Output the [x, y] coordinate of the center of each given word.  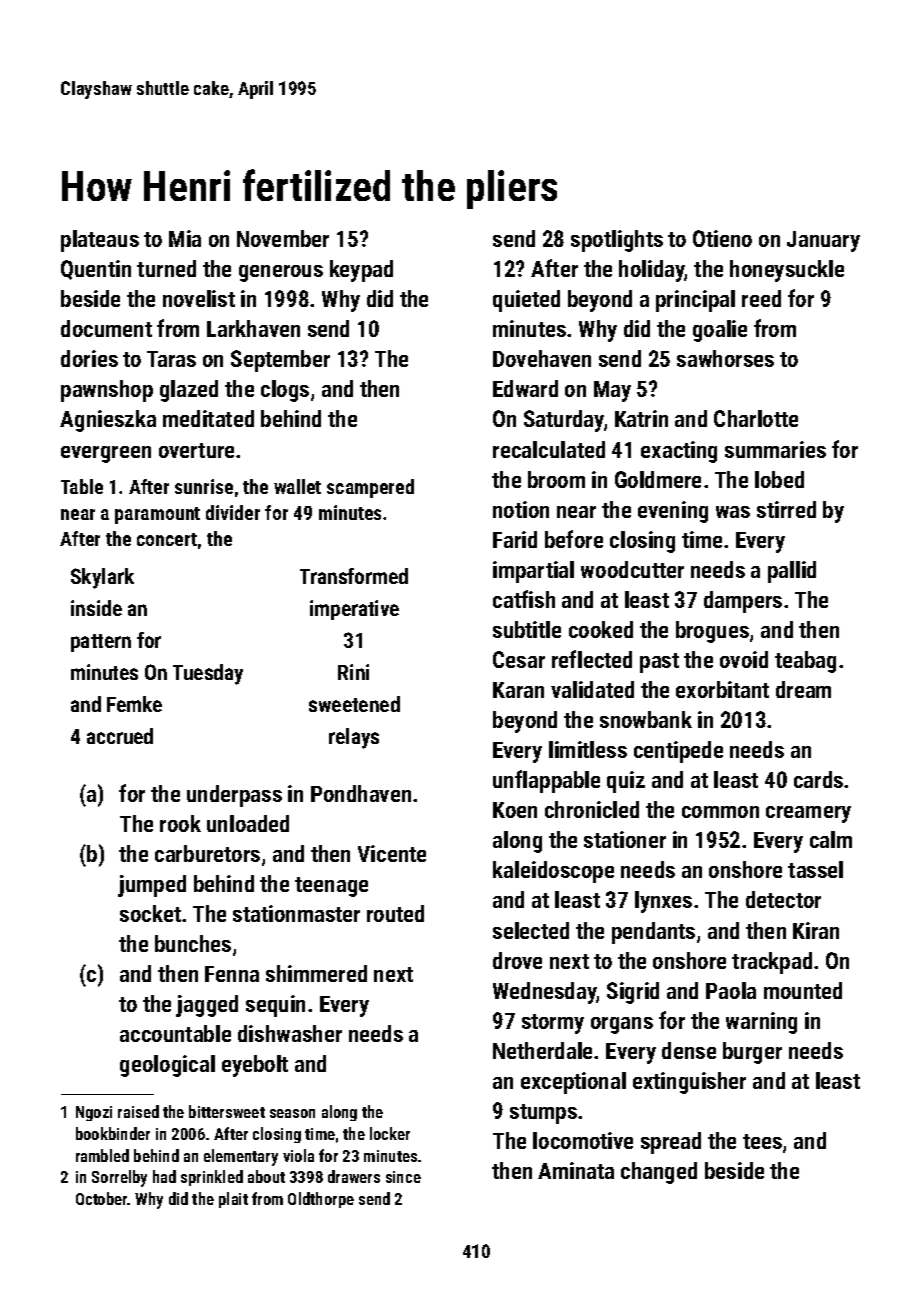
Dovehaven [542, 358]
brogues [712, 632]
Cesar [519, 659]
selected [531, 930]
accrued [120, 736]
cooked [601, 629]
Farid [515, 539]
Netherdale [542, 1050]
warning [761, 1023]
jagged [207, 1006]
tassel [815, 869]
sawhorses [725, 358]
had [164, 1176]
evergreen [106, 454]
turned [166, 268]
